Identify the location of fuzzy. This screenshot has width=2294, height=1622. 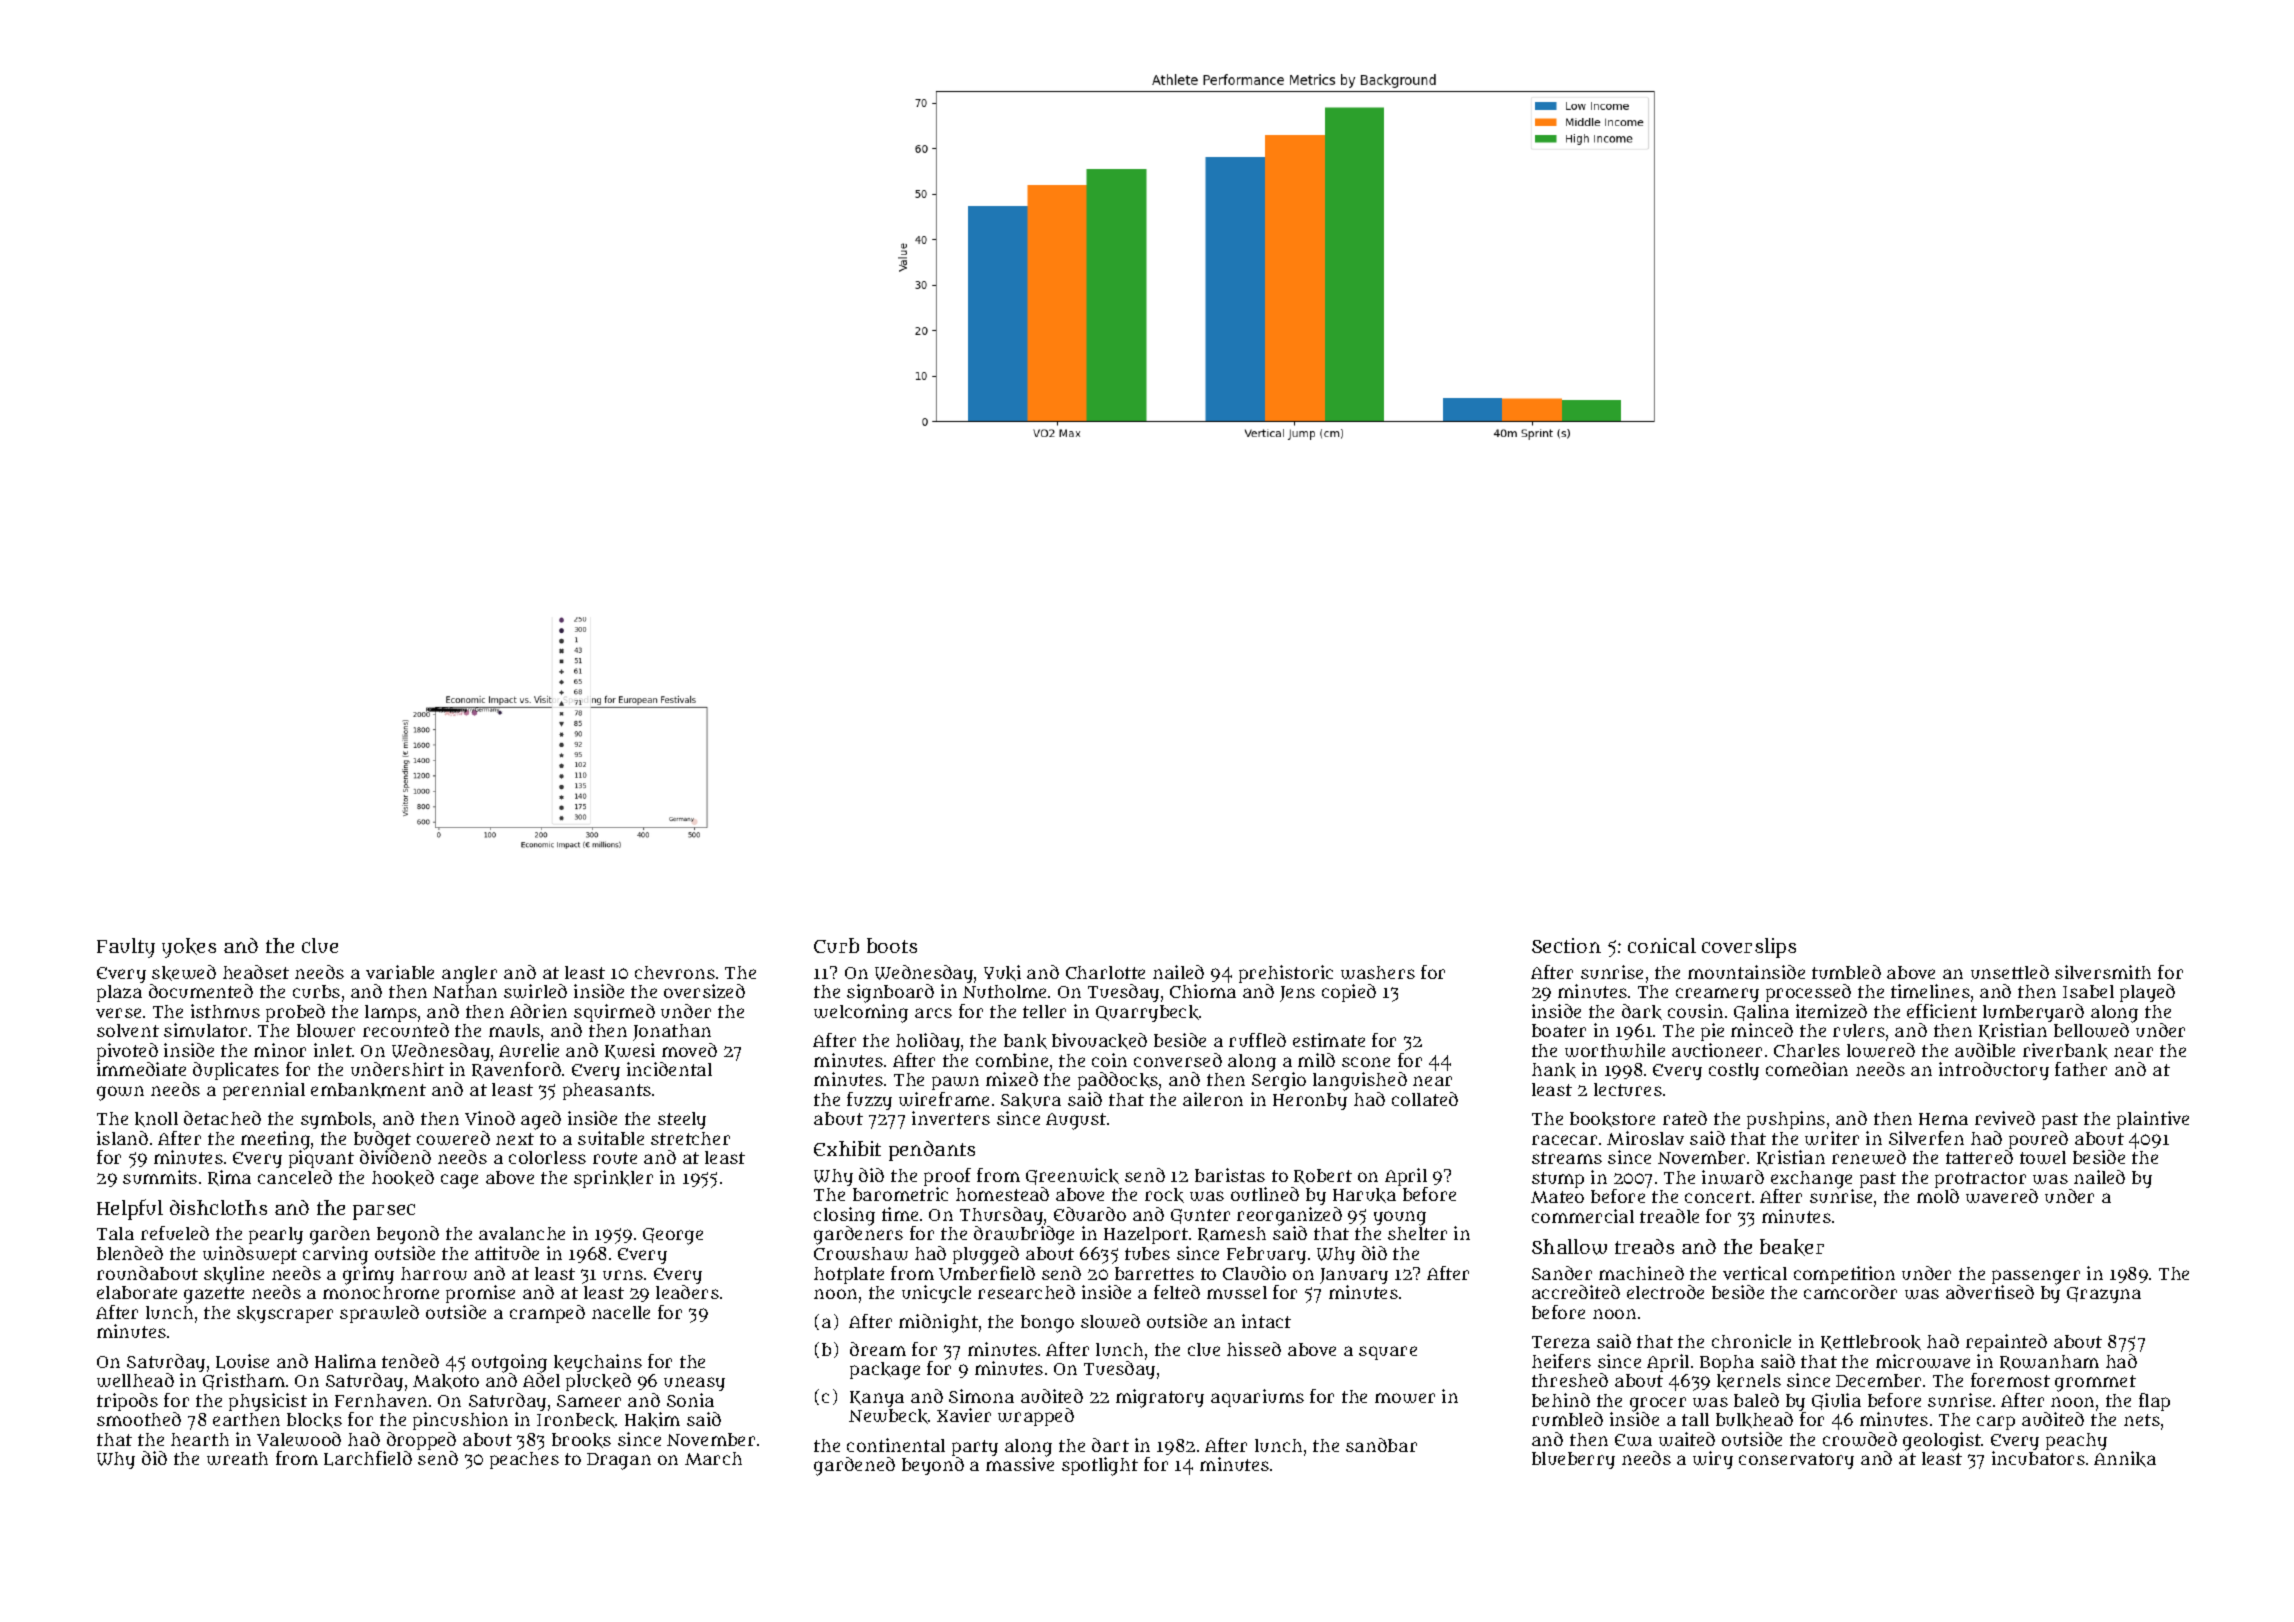
(869, 1101).
